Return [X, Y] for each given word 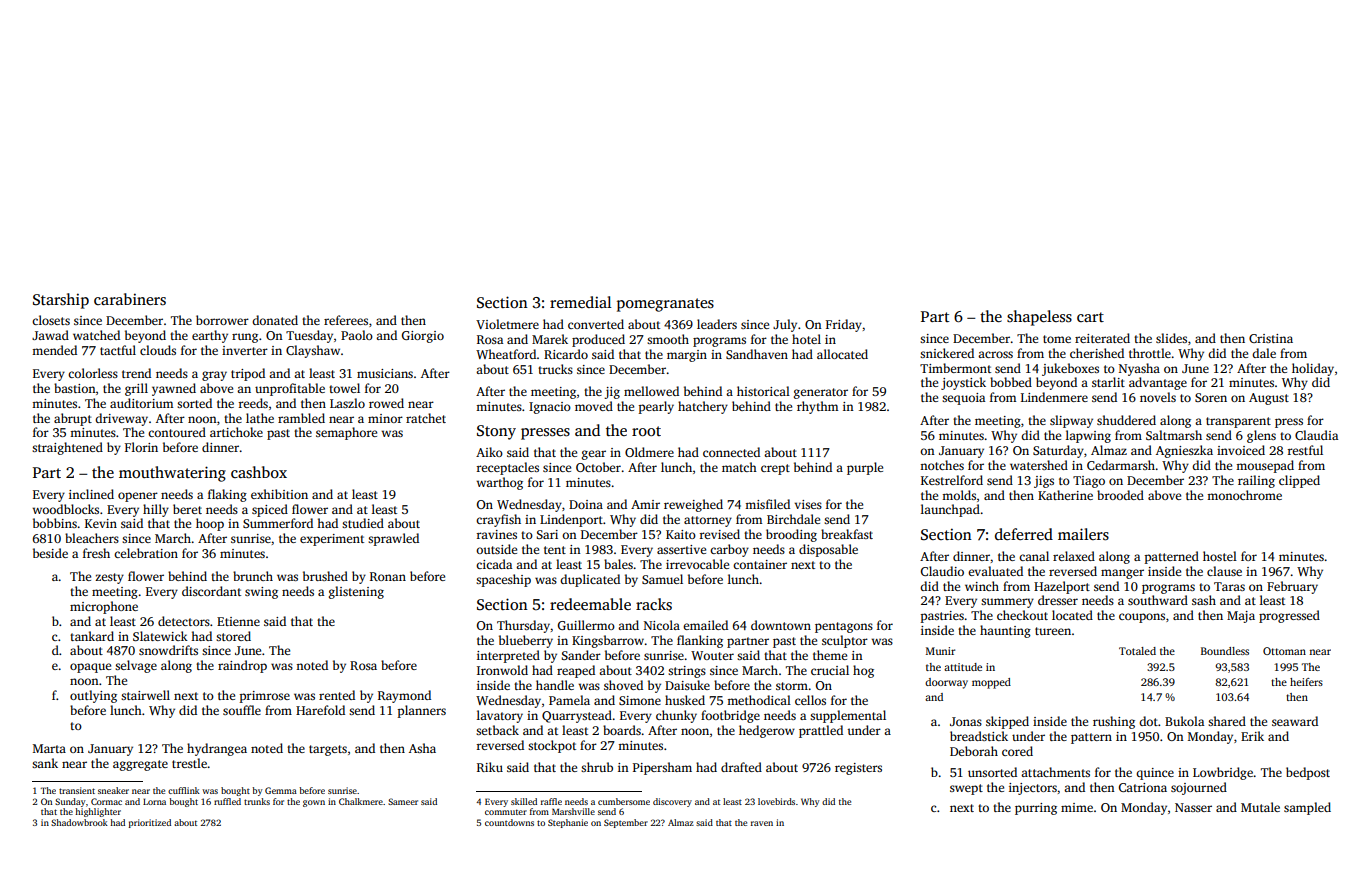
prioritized [150, 823]
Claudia [1316, 435]
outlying [93, 696]
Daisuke [687, 685]
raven [762, 823]
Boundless [1225, 651]
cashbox [259, 472]
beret [187, 509]
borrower [222, 320]
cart [1090, 317]
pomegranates [665, 305]
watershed [1039, 465]
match [739, 467]
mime [1077, 807]
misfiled [767, 504]
